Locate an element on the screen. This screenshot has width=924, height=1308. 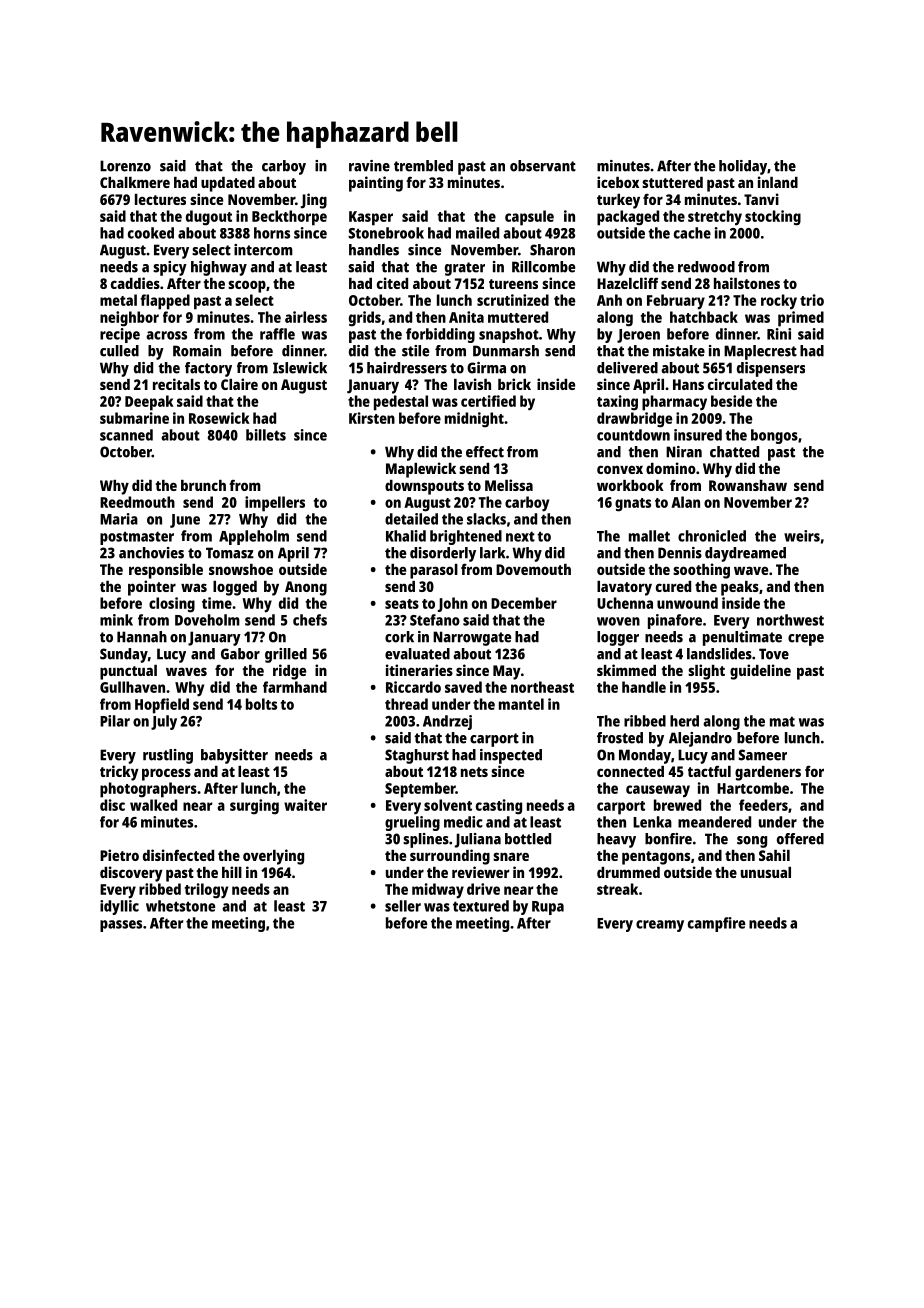
Stefano is located at coordinates (435, 620).
